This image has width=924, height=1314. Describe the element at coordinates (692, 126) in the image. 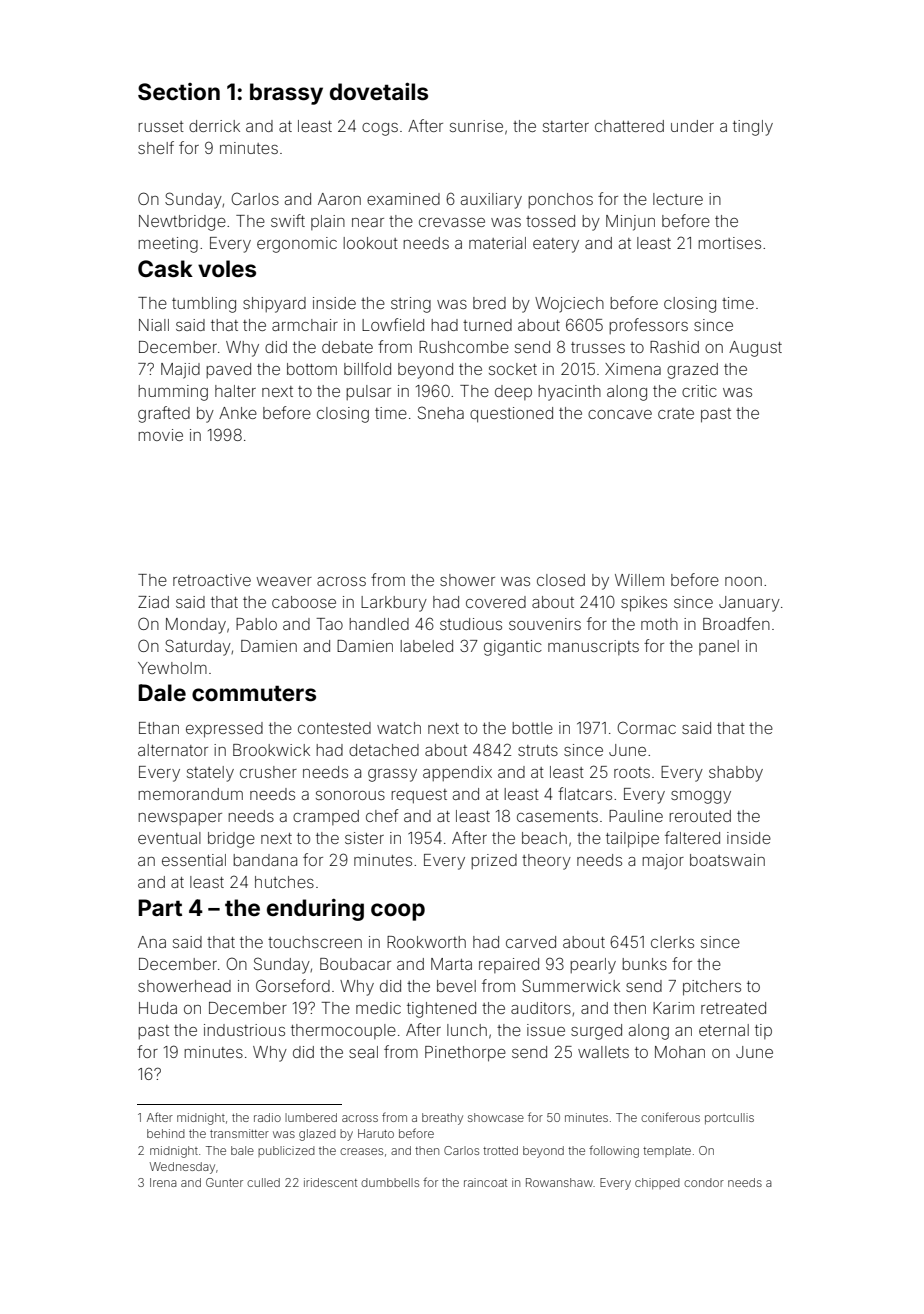

I see `under` at that location.
